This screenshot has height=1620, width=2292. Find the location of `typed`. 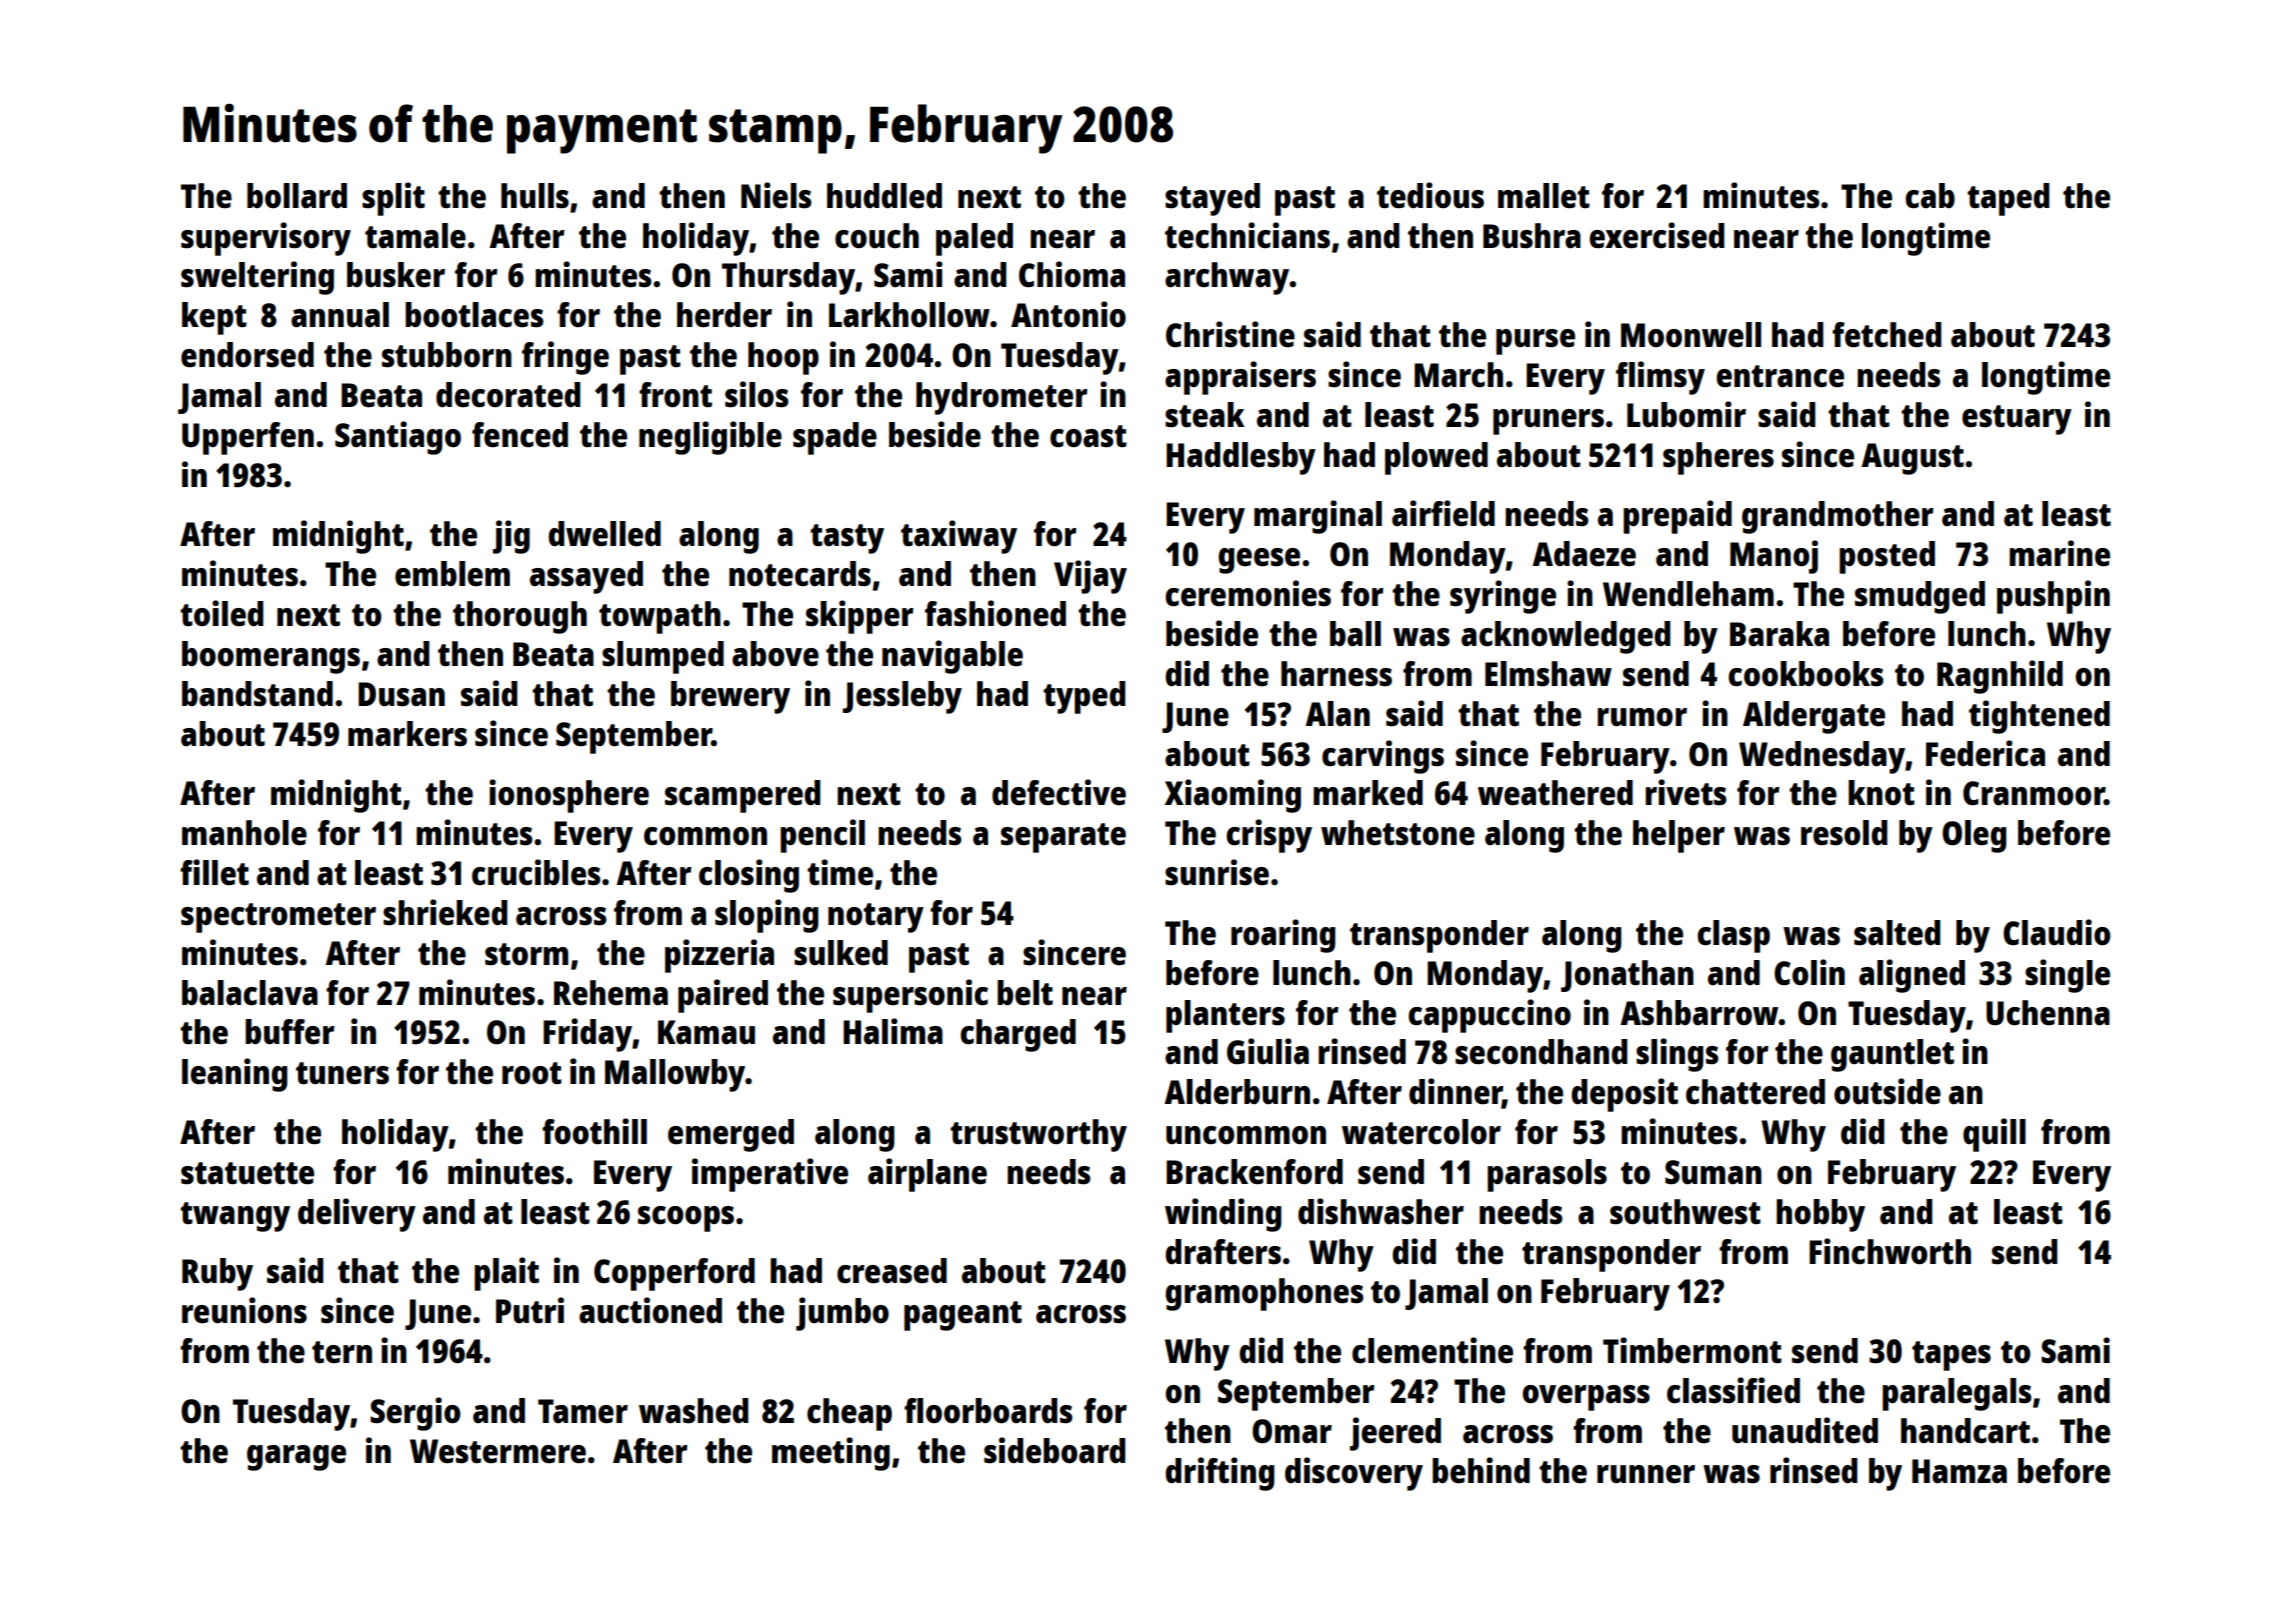

typed is located at coordinates (1084, 697).
